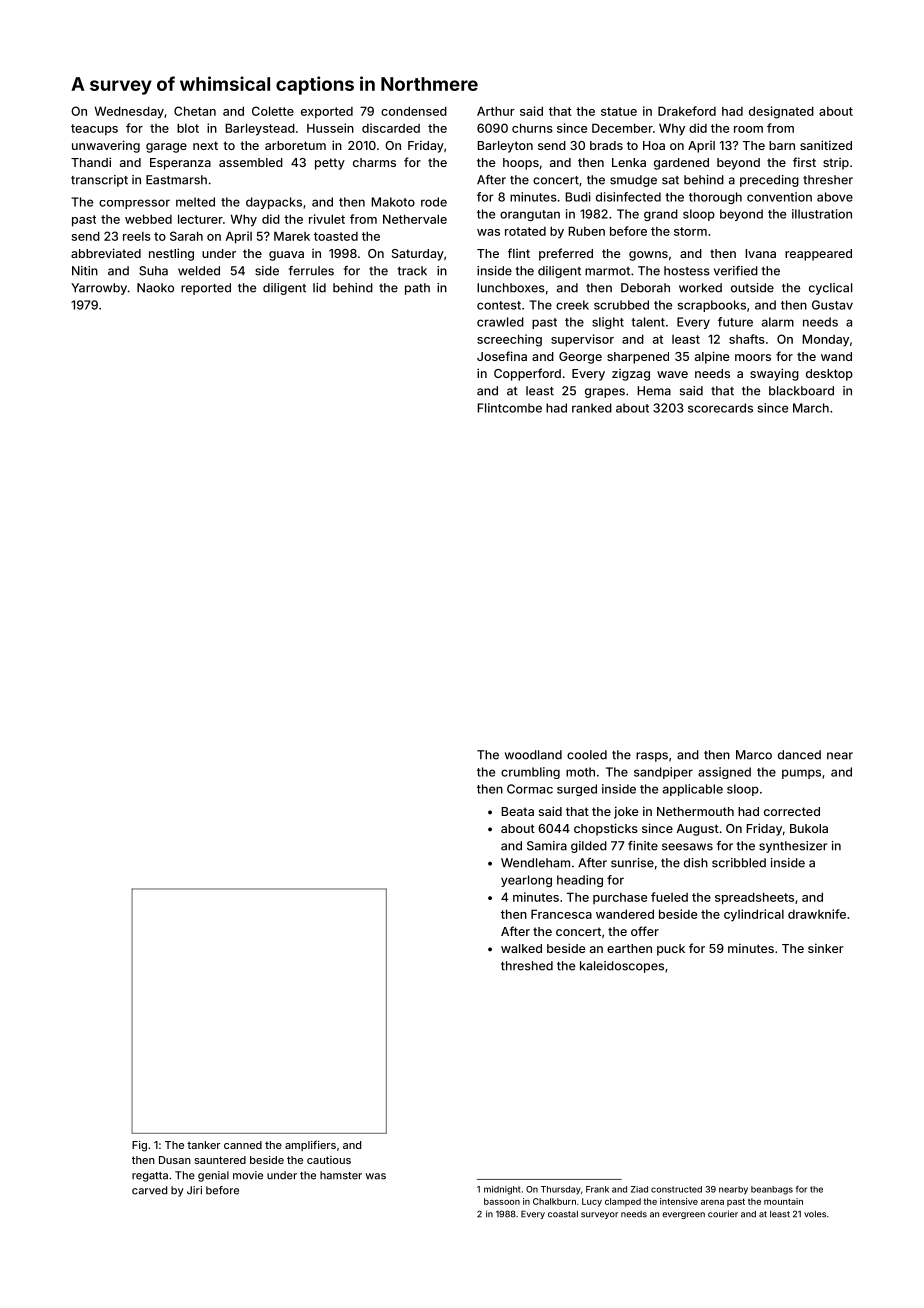 The image size is (924, 1308). Describe the element at coordinates (526, 881) in the image. I see `yearlong` at that location.
